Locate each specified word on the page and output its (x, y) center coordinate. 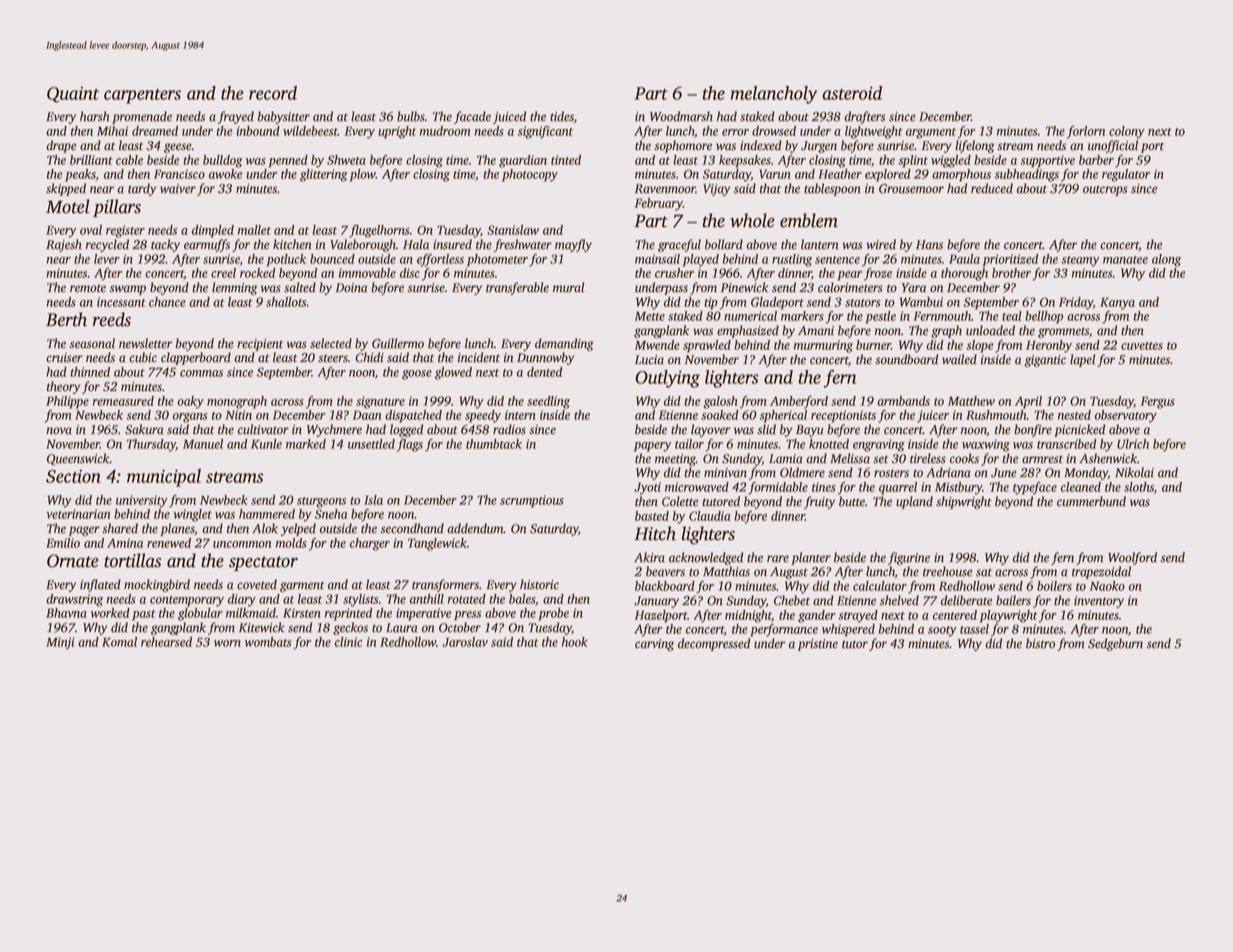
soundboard (906, 359)
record (273, 93)
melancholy (774, 95)
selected (331, 343)
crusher (674, 273)
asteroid (852, 93)
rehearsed (166, 642)
